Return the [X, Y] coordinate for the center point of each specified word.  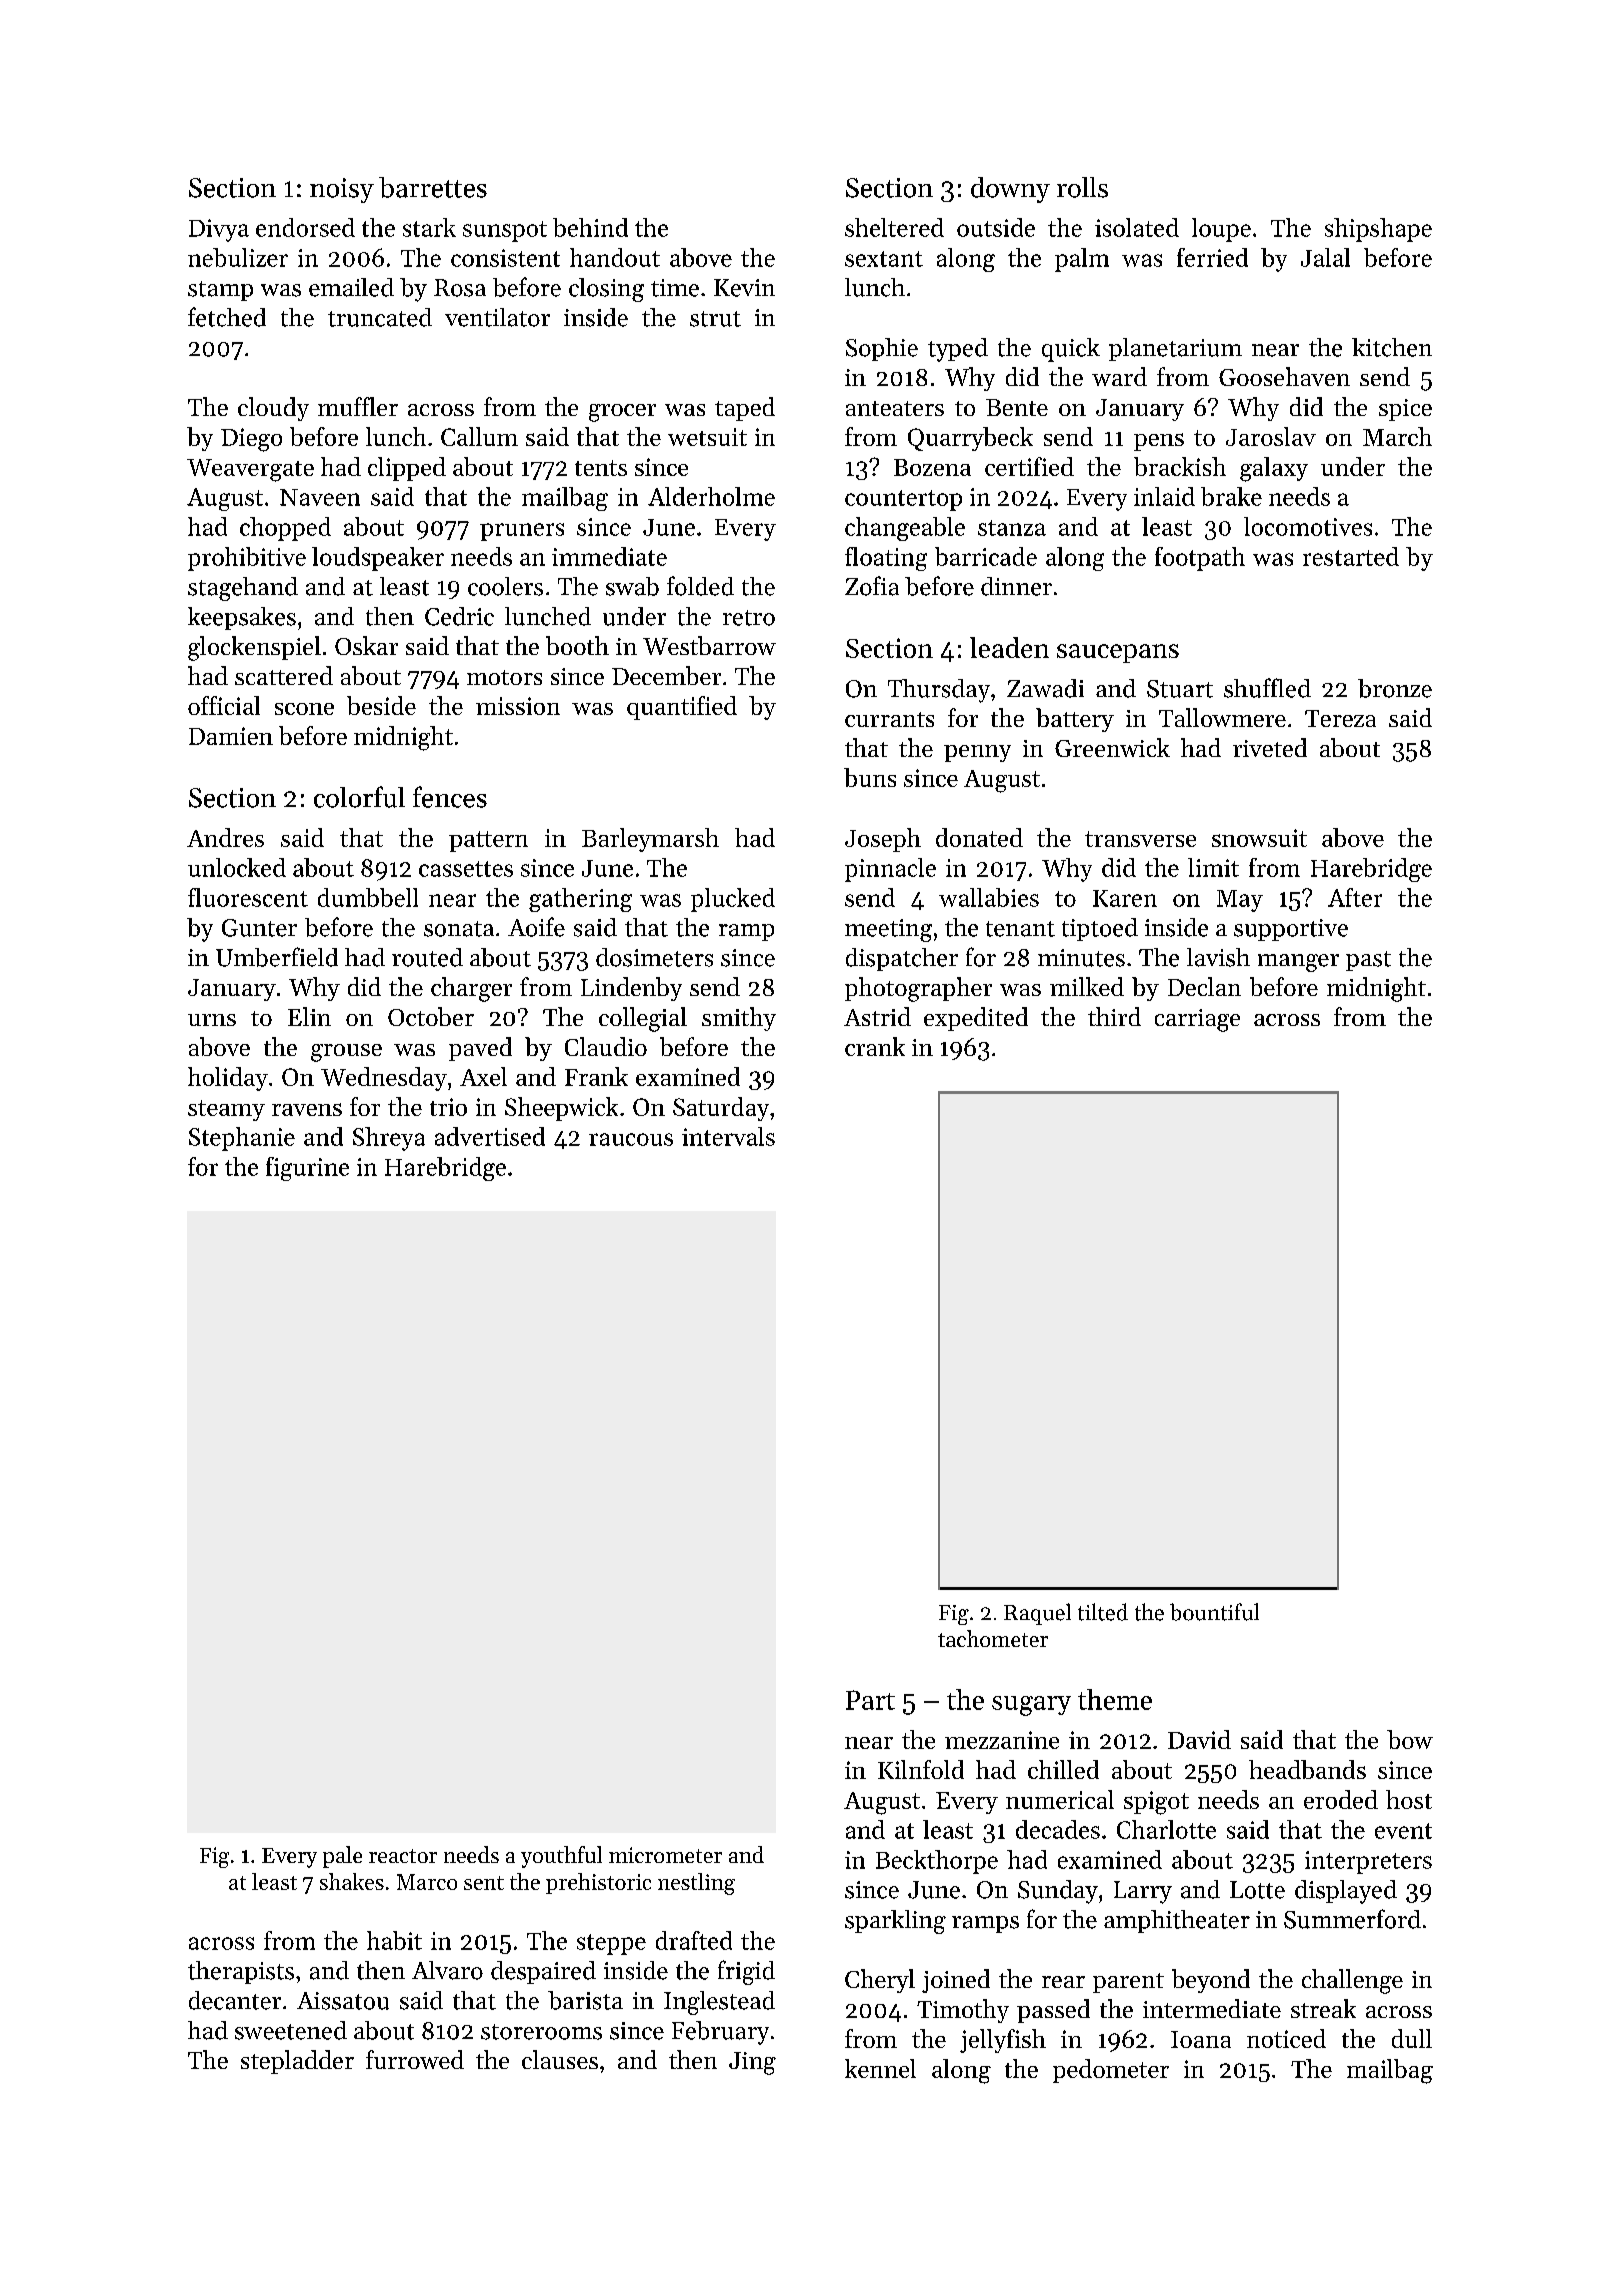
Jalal [1325, 257]
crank [875, 1046]
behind [590, 227]
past [1368, 961]
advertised [490, 1136]
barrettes [433, 187]
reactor [403, 1856]
